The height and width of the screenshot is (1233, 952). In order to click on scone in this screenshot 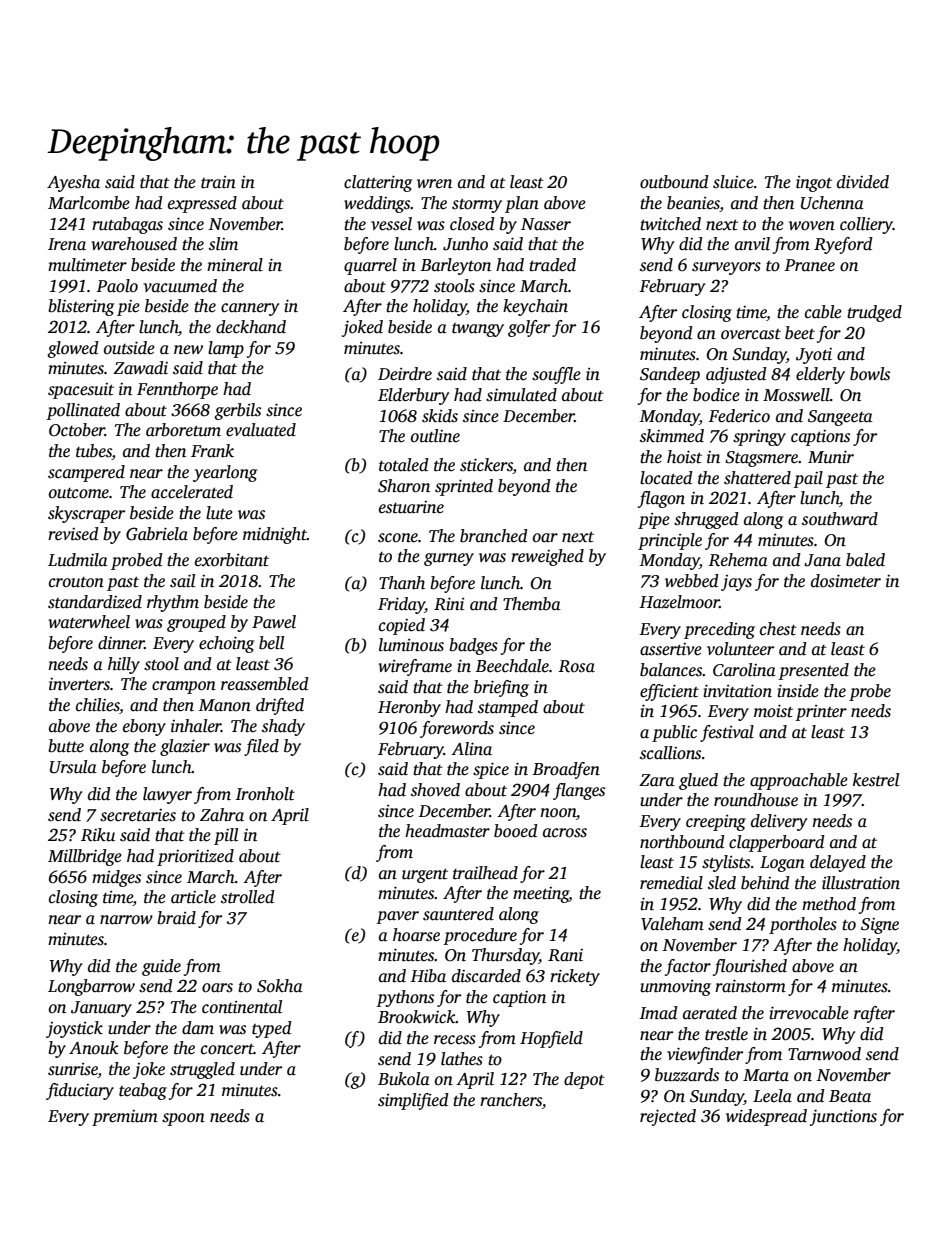, I will do `click(398, 538)`.
